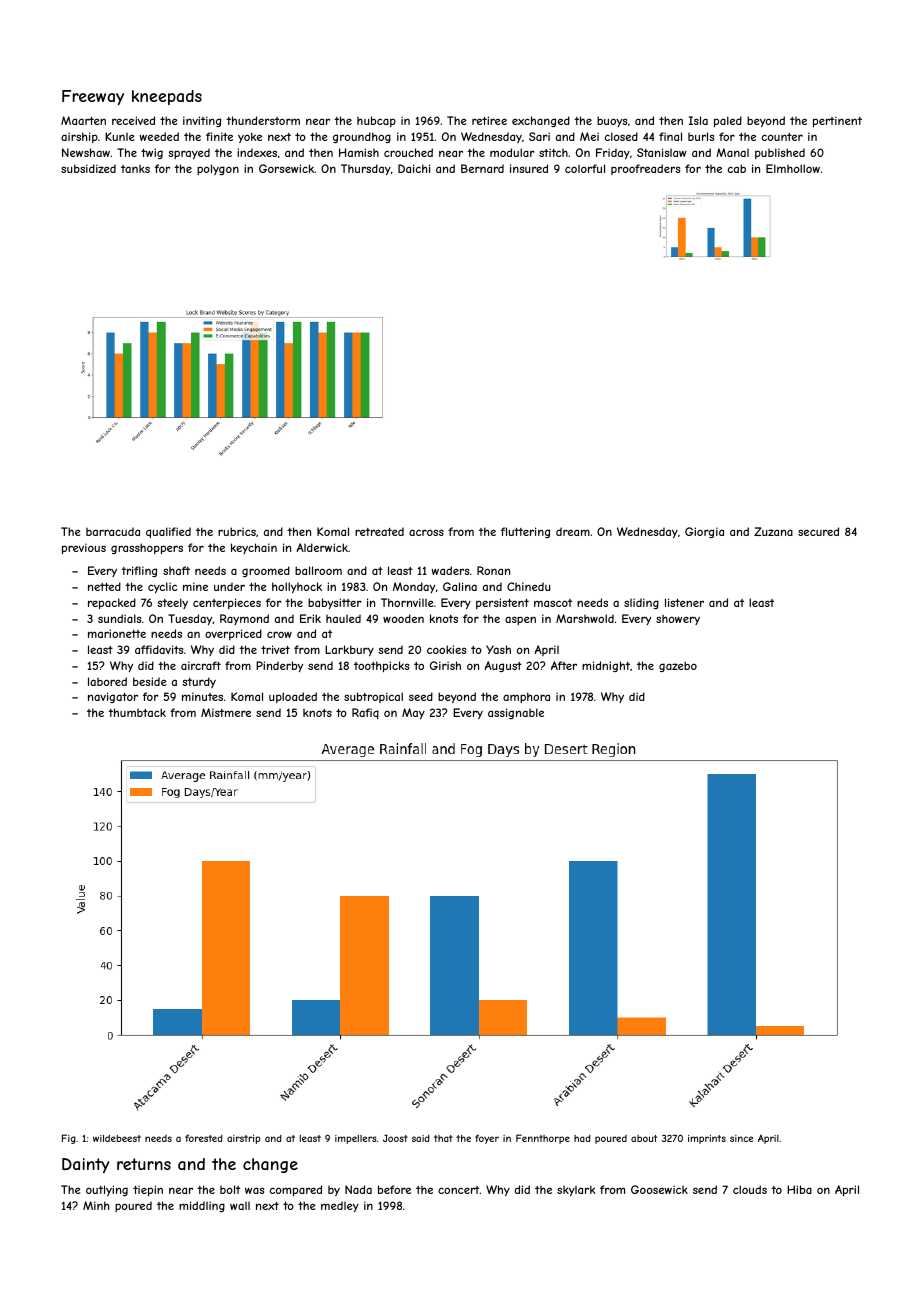  Describe the element at coordinates (582, 1138) in the page. I see `had` at that location.
